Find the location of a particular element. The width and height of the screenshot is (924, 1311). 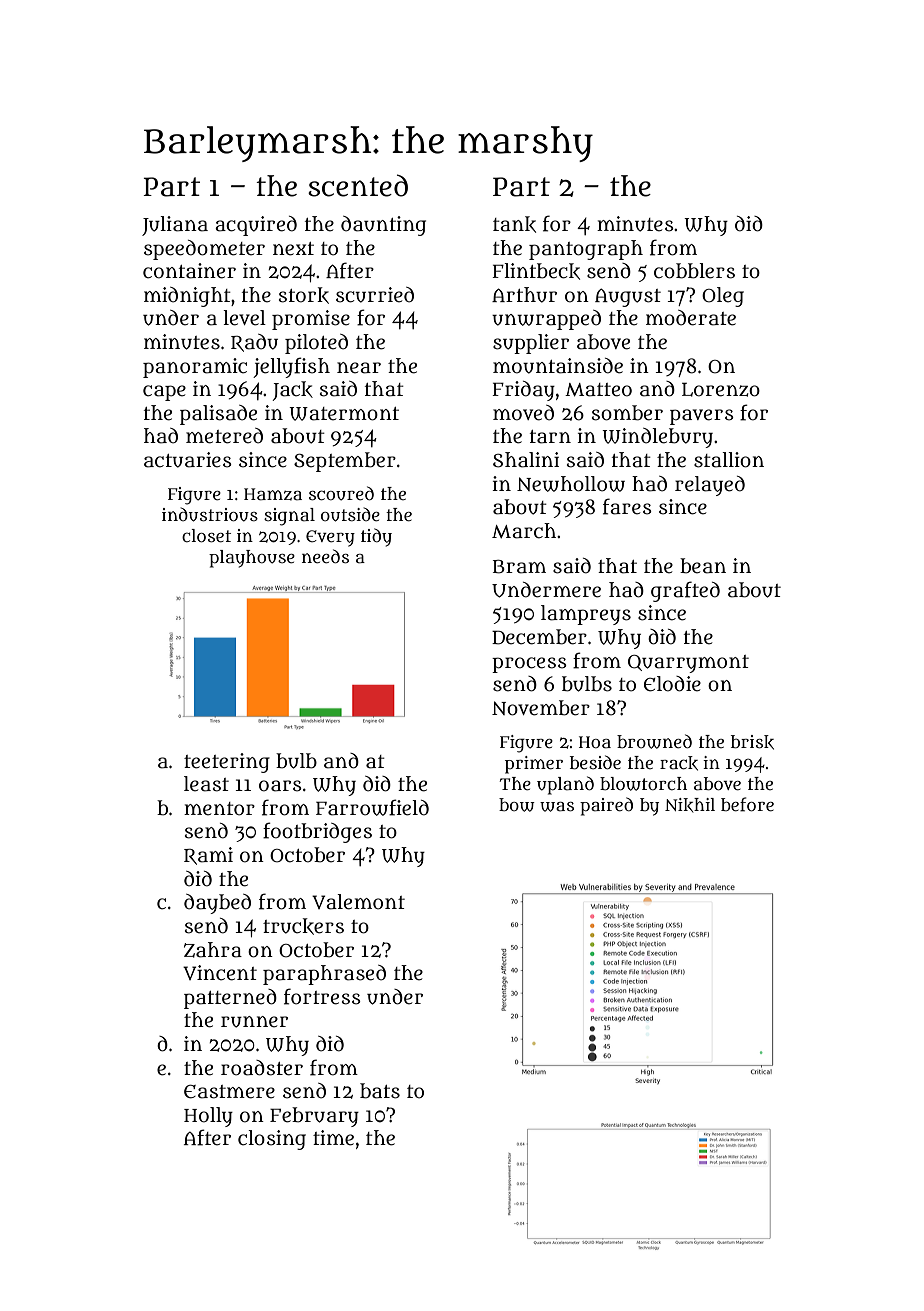

closet is located at coordinates (206, 536).
